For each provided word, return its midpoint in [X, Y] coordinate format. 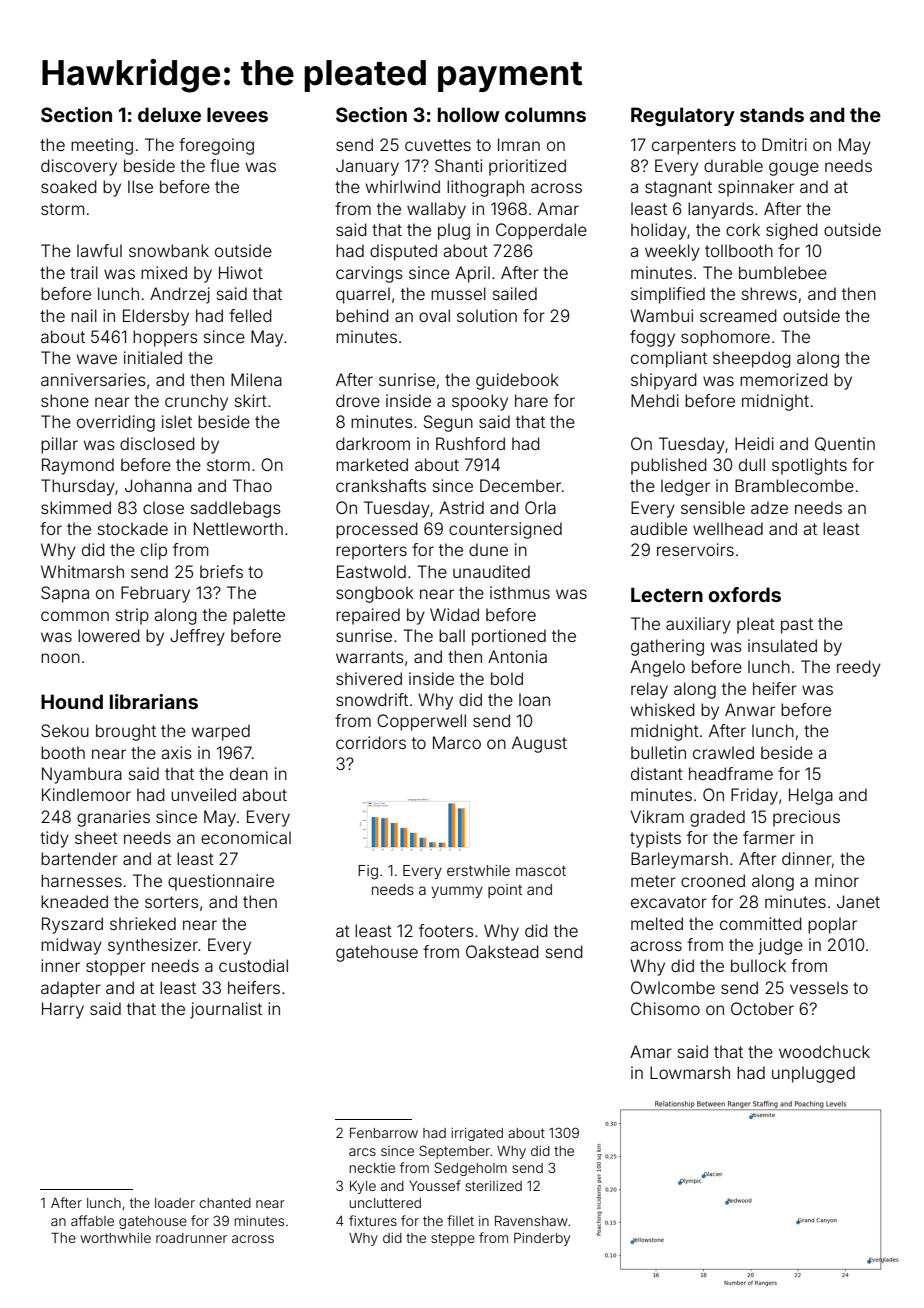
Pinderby [542, 1239]
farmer [769, 837]
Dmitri [784, 144]
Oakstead [502, 951]
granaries [113, 818]
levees [237, 114]
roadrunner [191, 1238]
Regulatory [683, 116]
